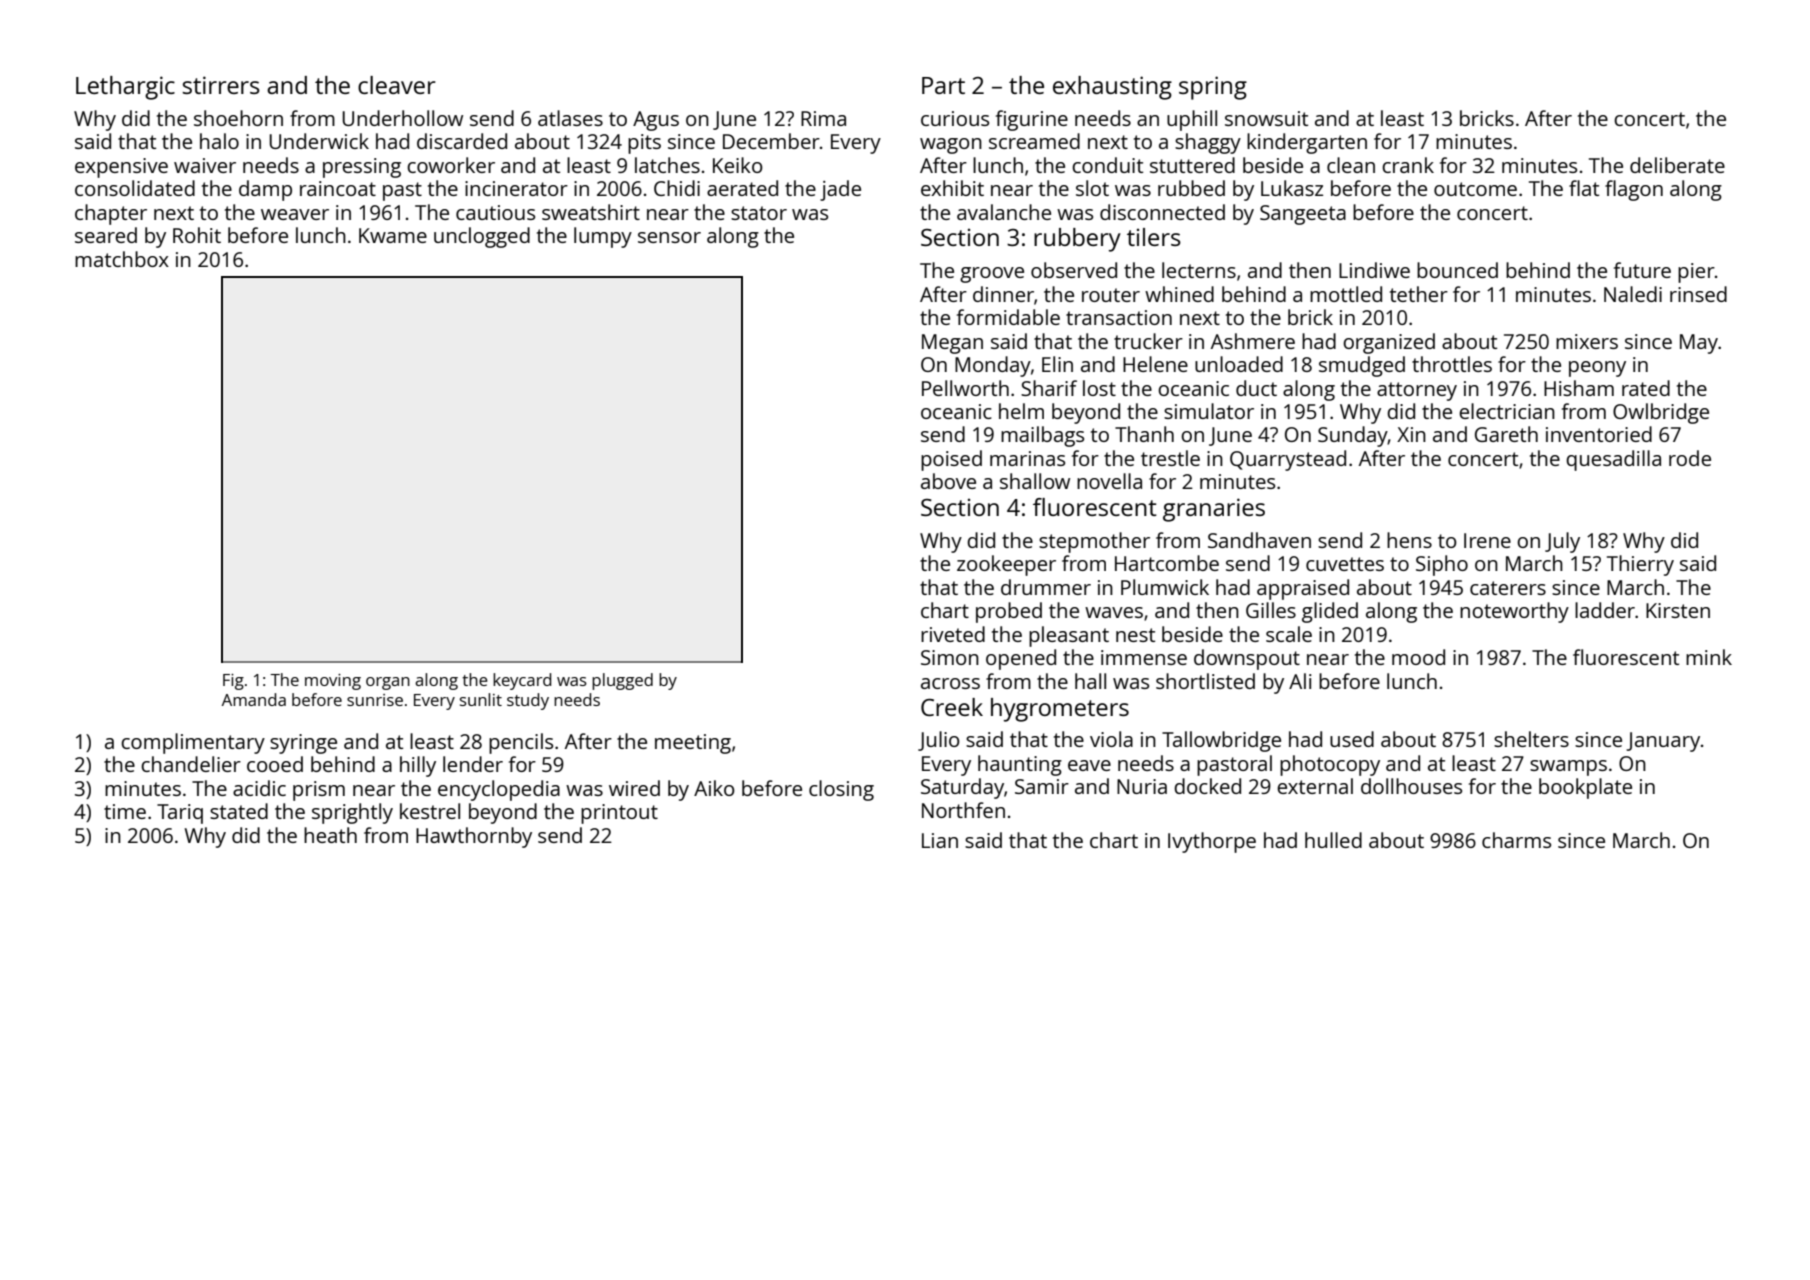 The width and height of the document is (1810, 1280). Describe the element at coordinates (254, 699) in the document. I see `Amanda` at that location.
